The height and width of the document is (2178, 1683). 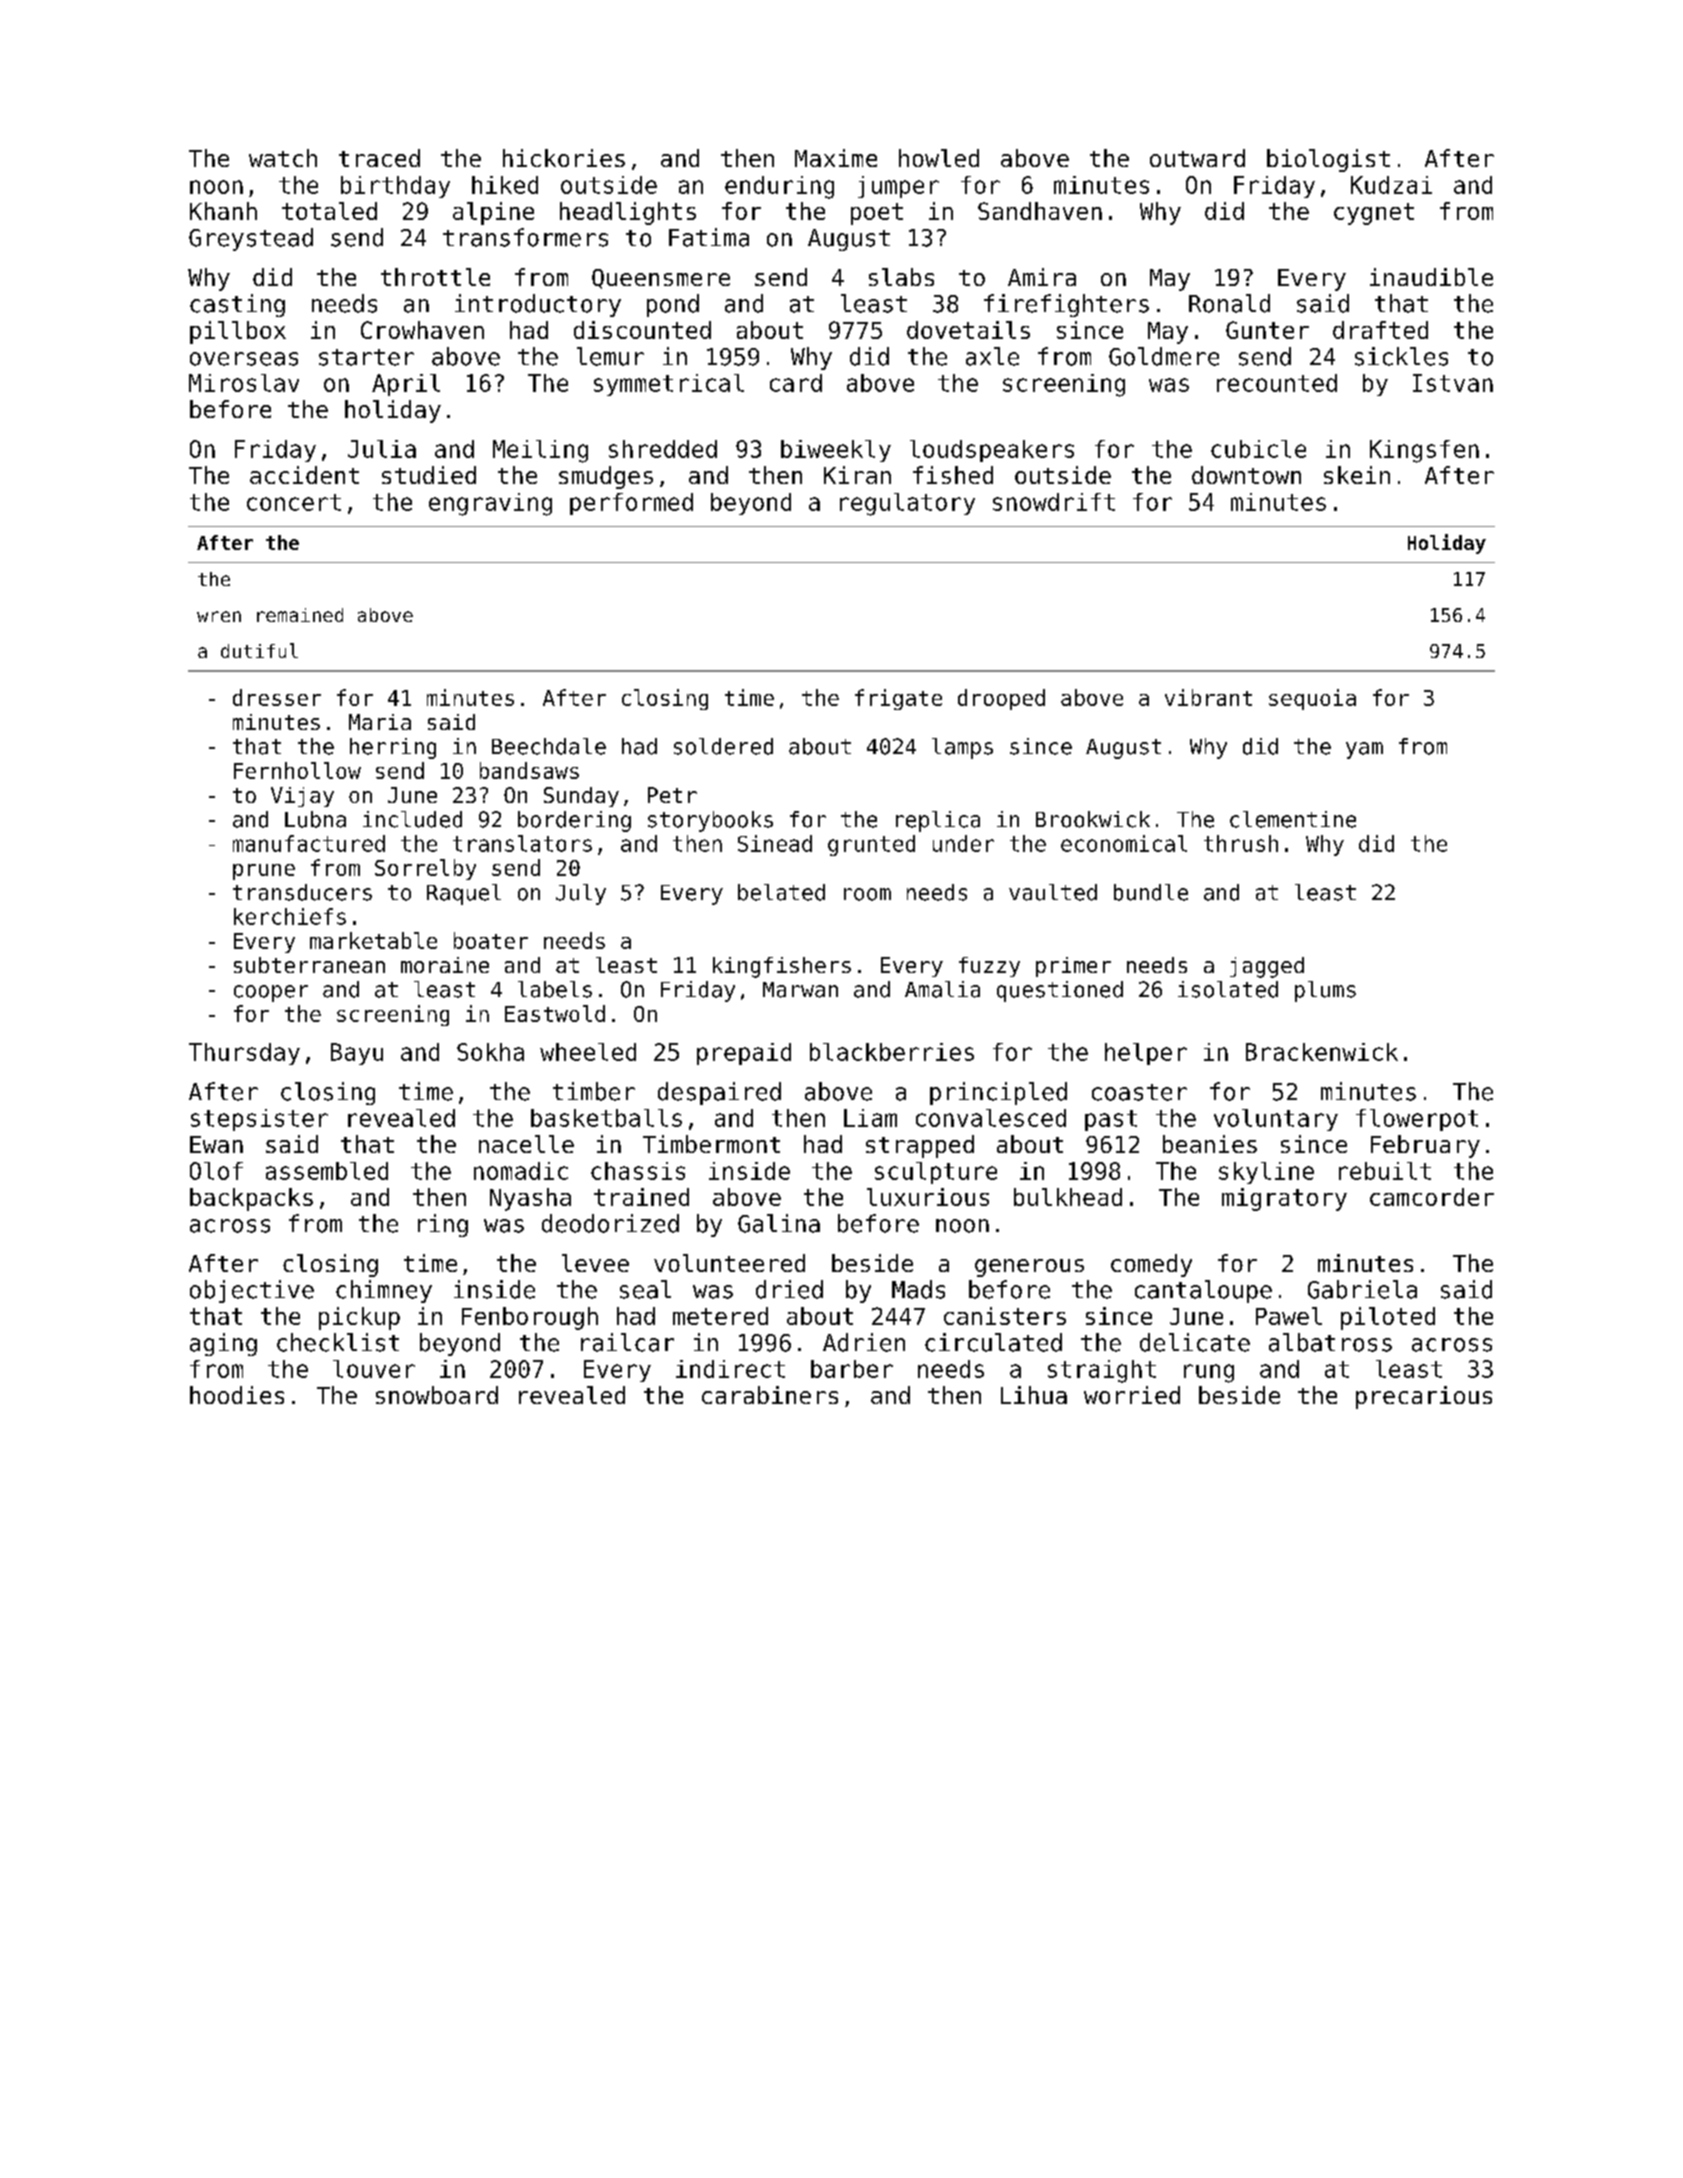 I want to click on soldered, so click(x=723, y=746).
